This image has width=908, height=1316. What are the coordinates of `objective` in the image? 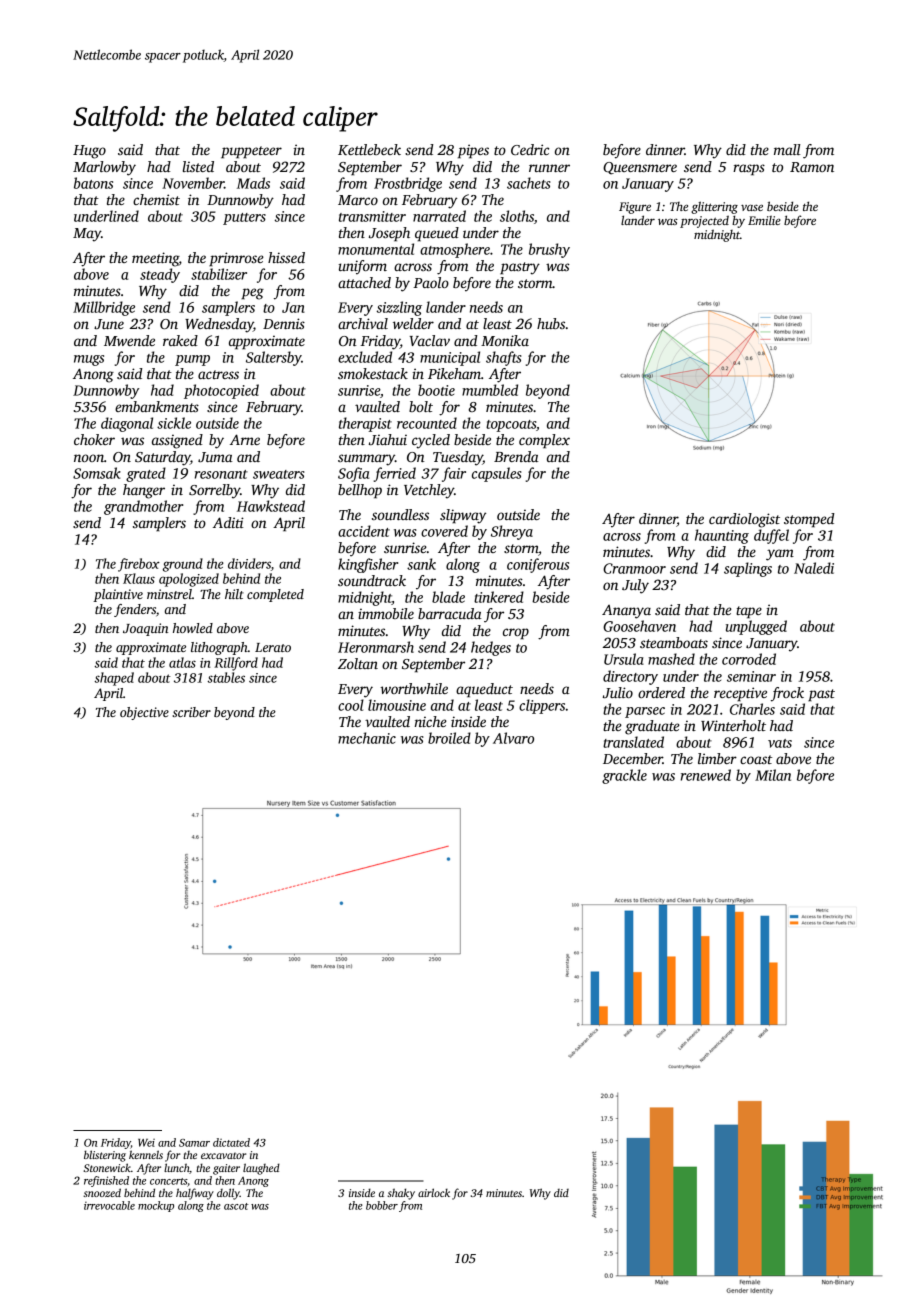 It's located at (144, 713).
